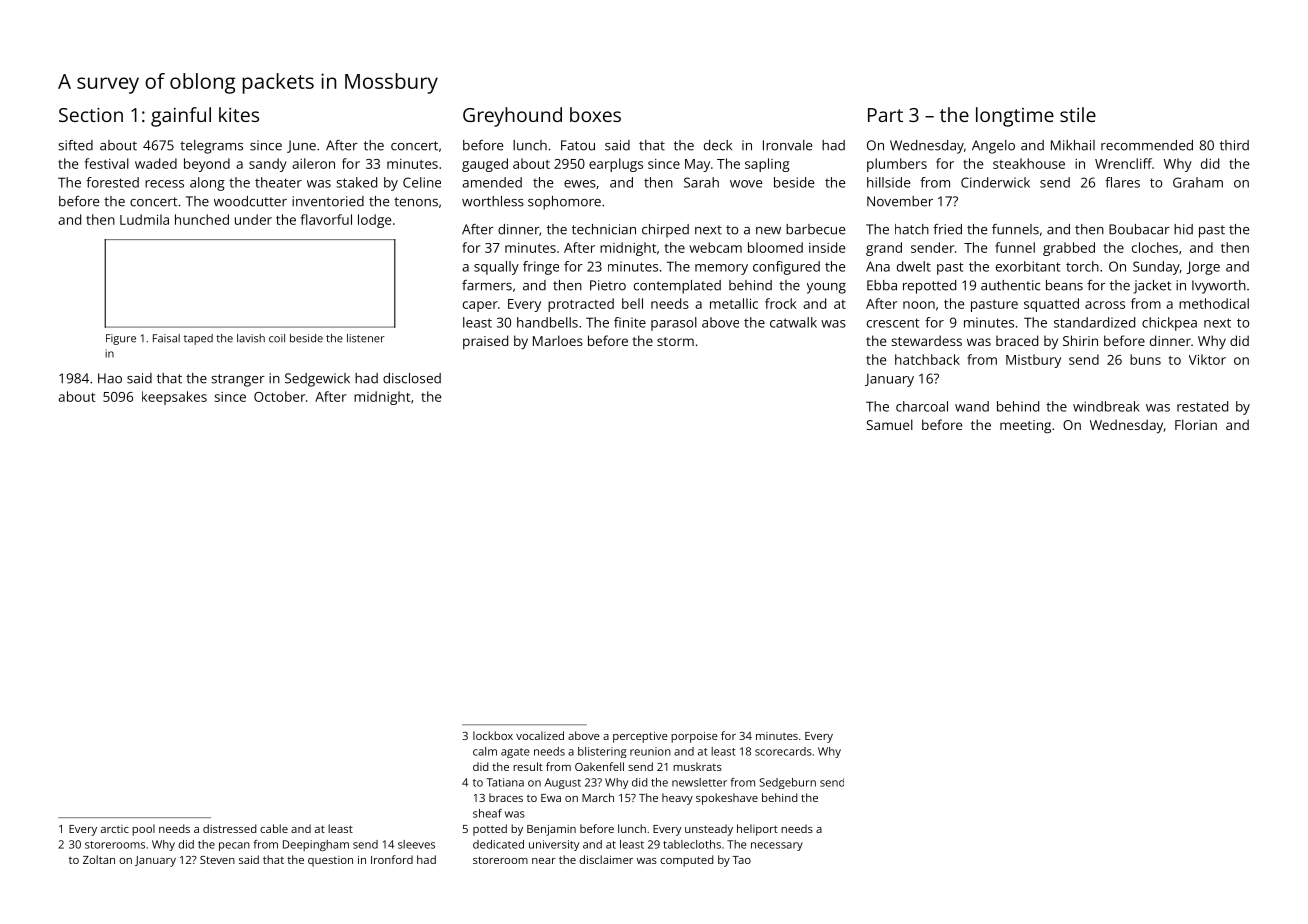 The image size is (1308, 924). I want to click on boxes, so click(595, 114).
